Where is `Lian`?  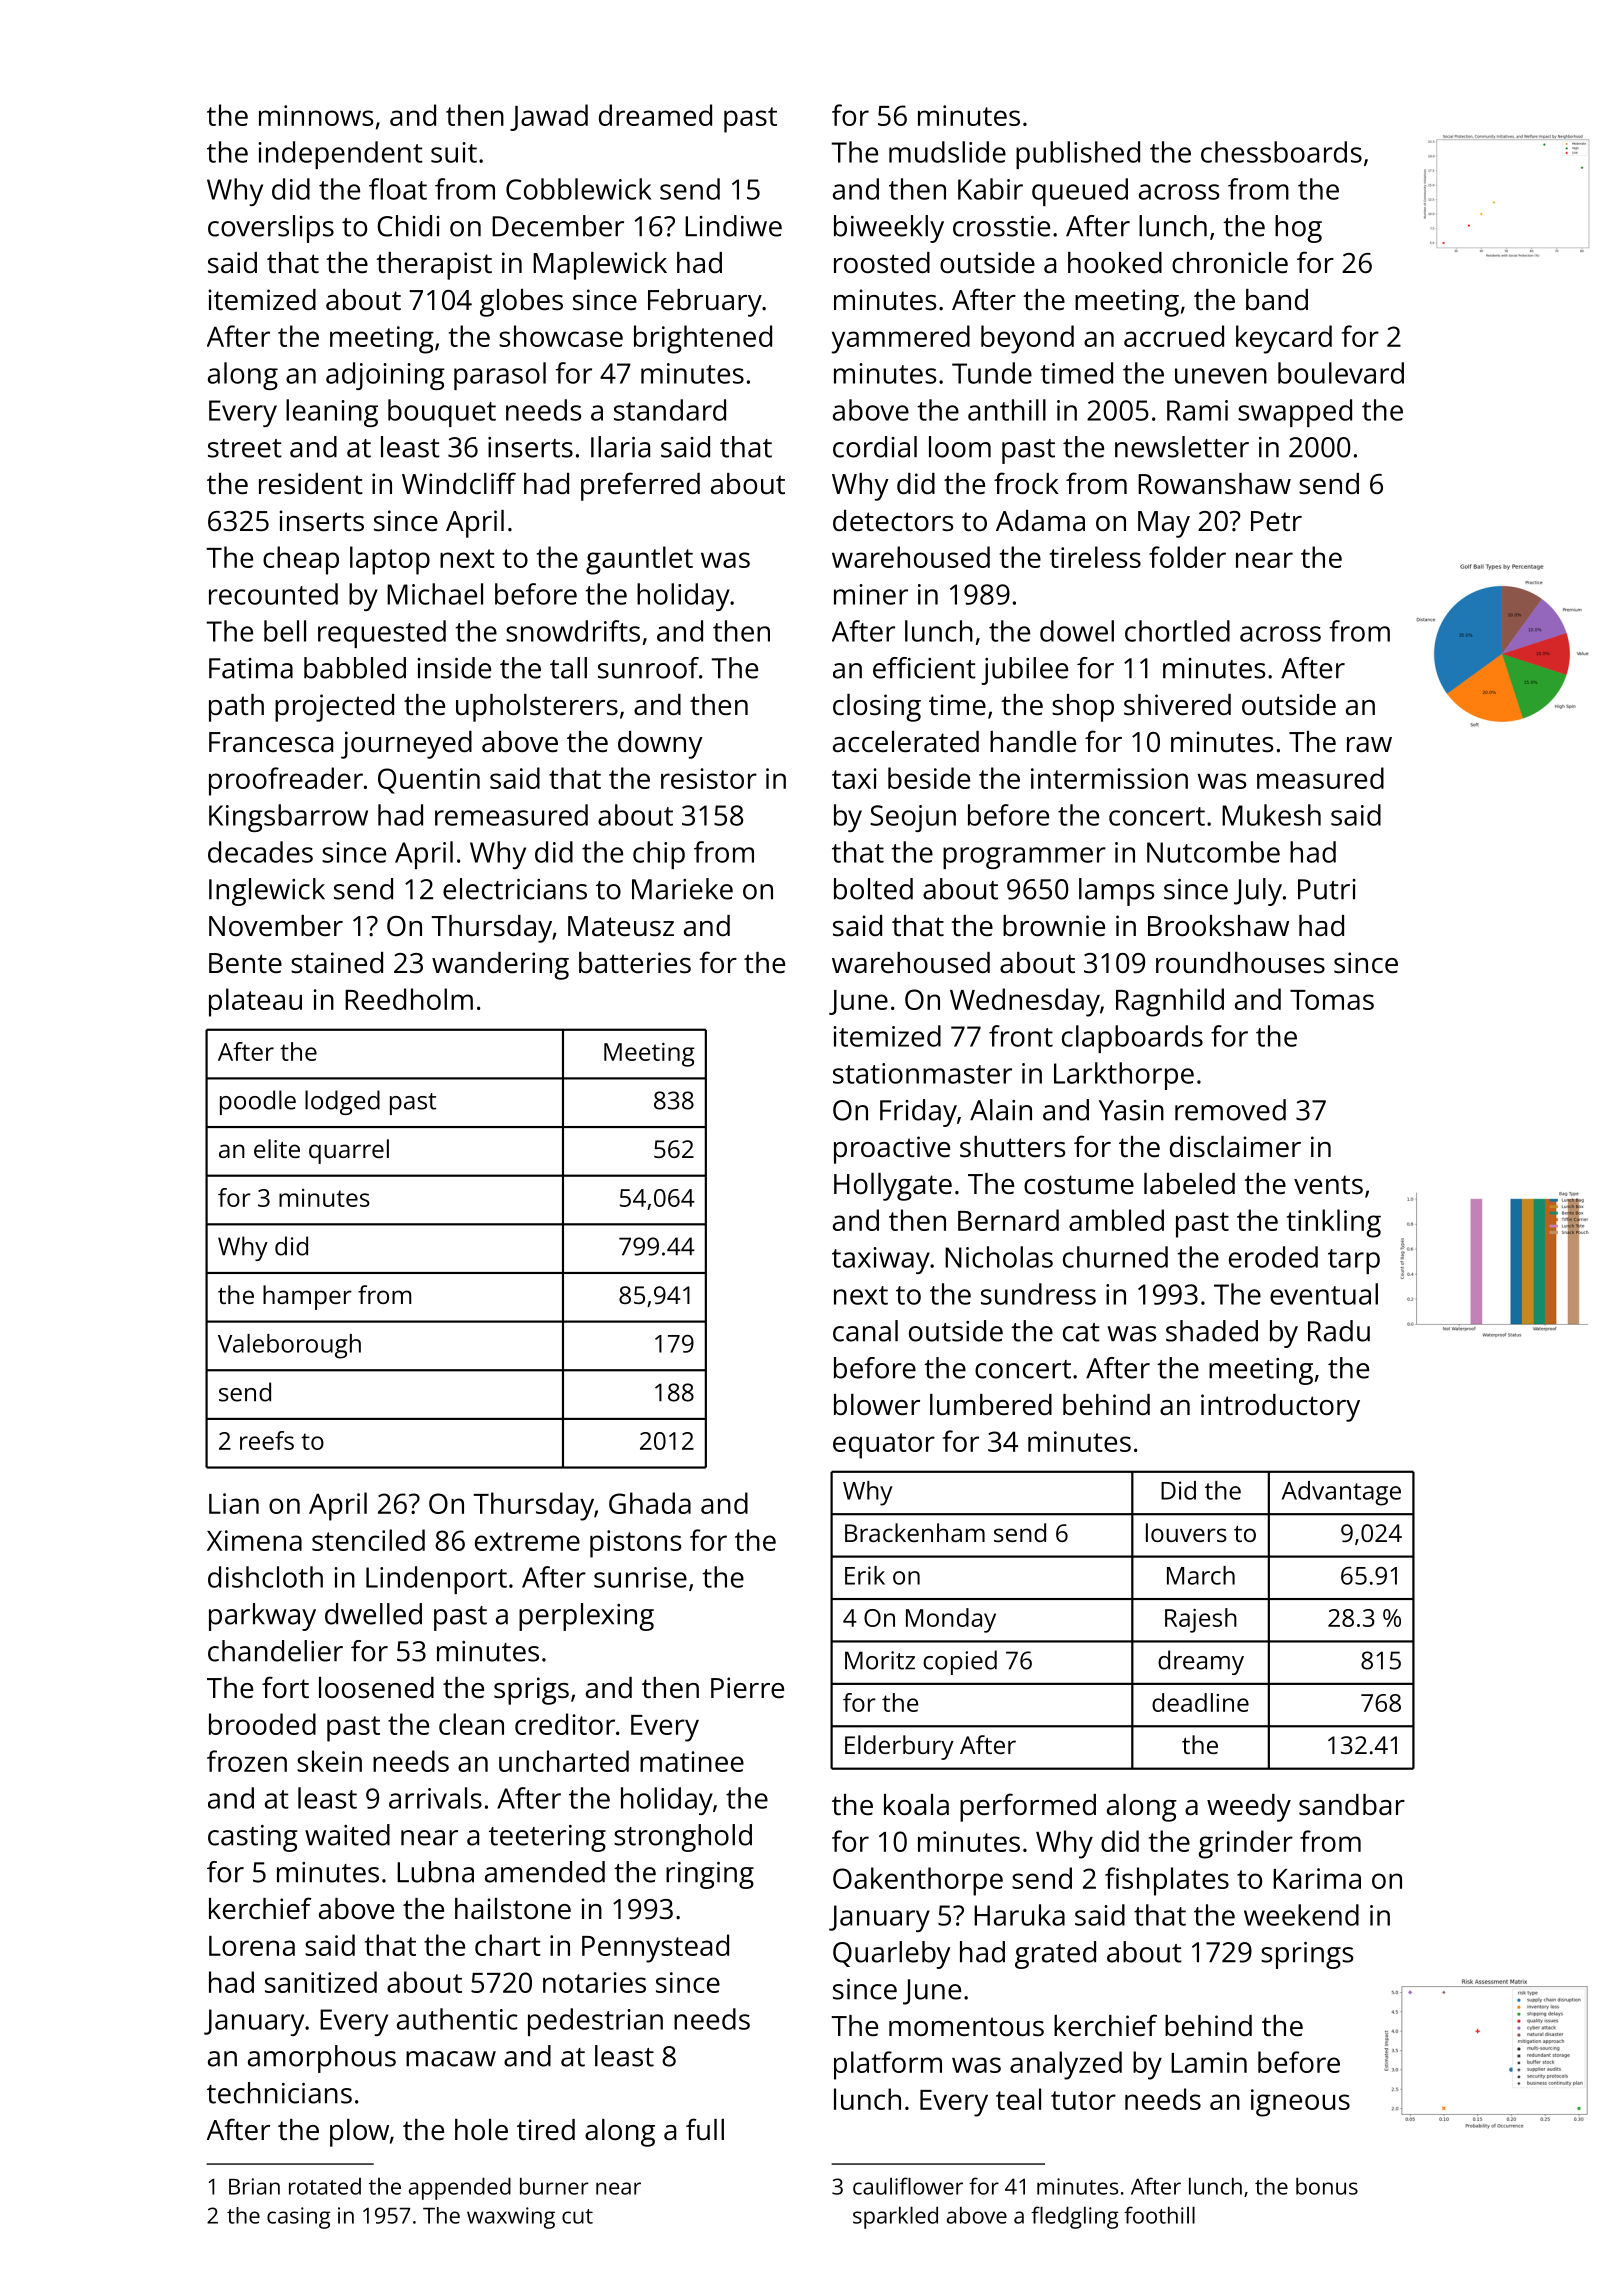 Lian is located at coordinates (234, 1503).
